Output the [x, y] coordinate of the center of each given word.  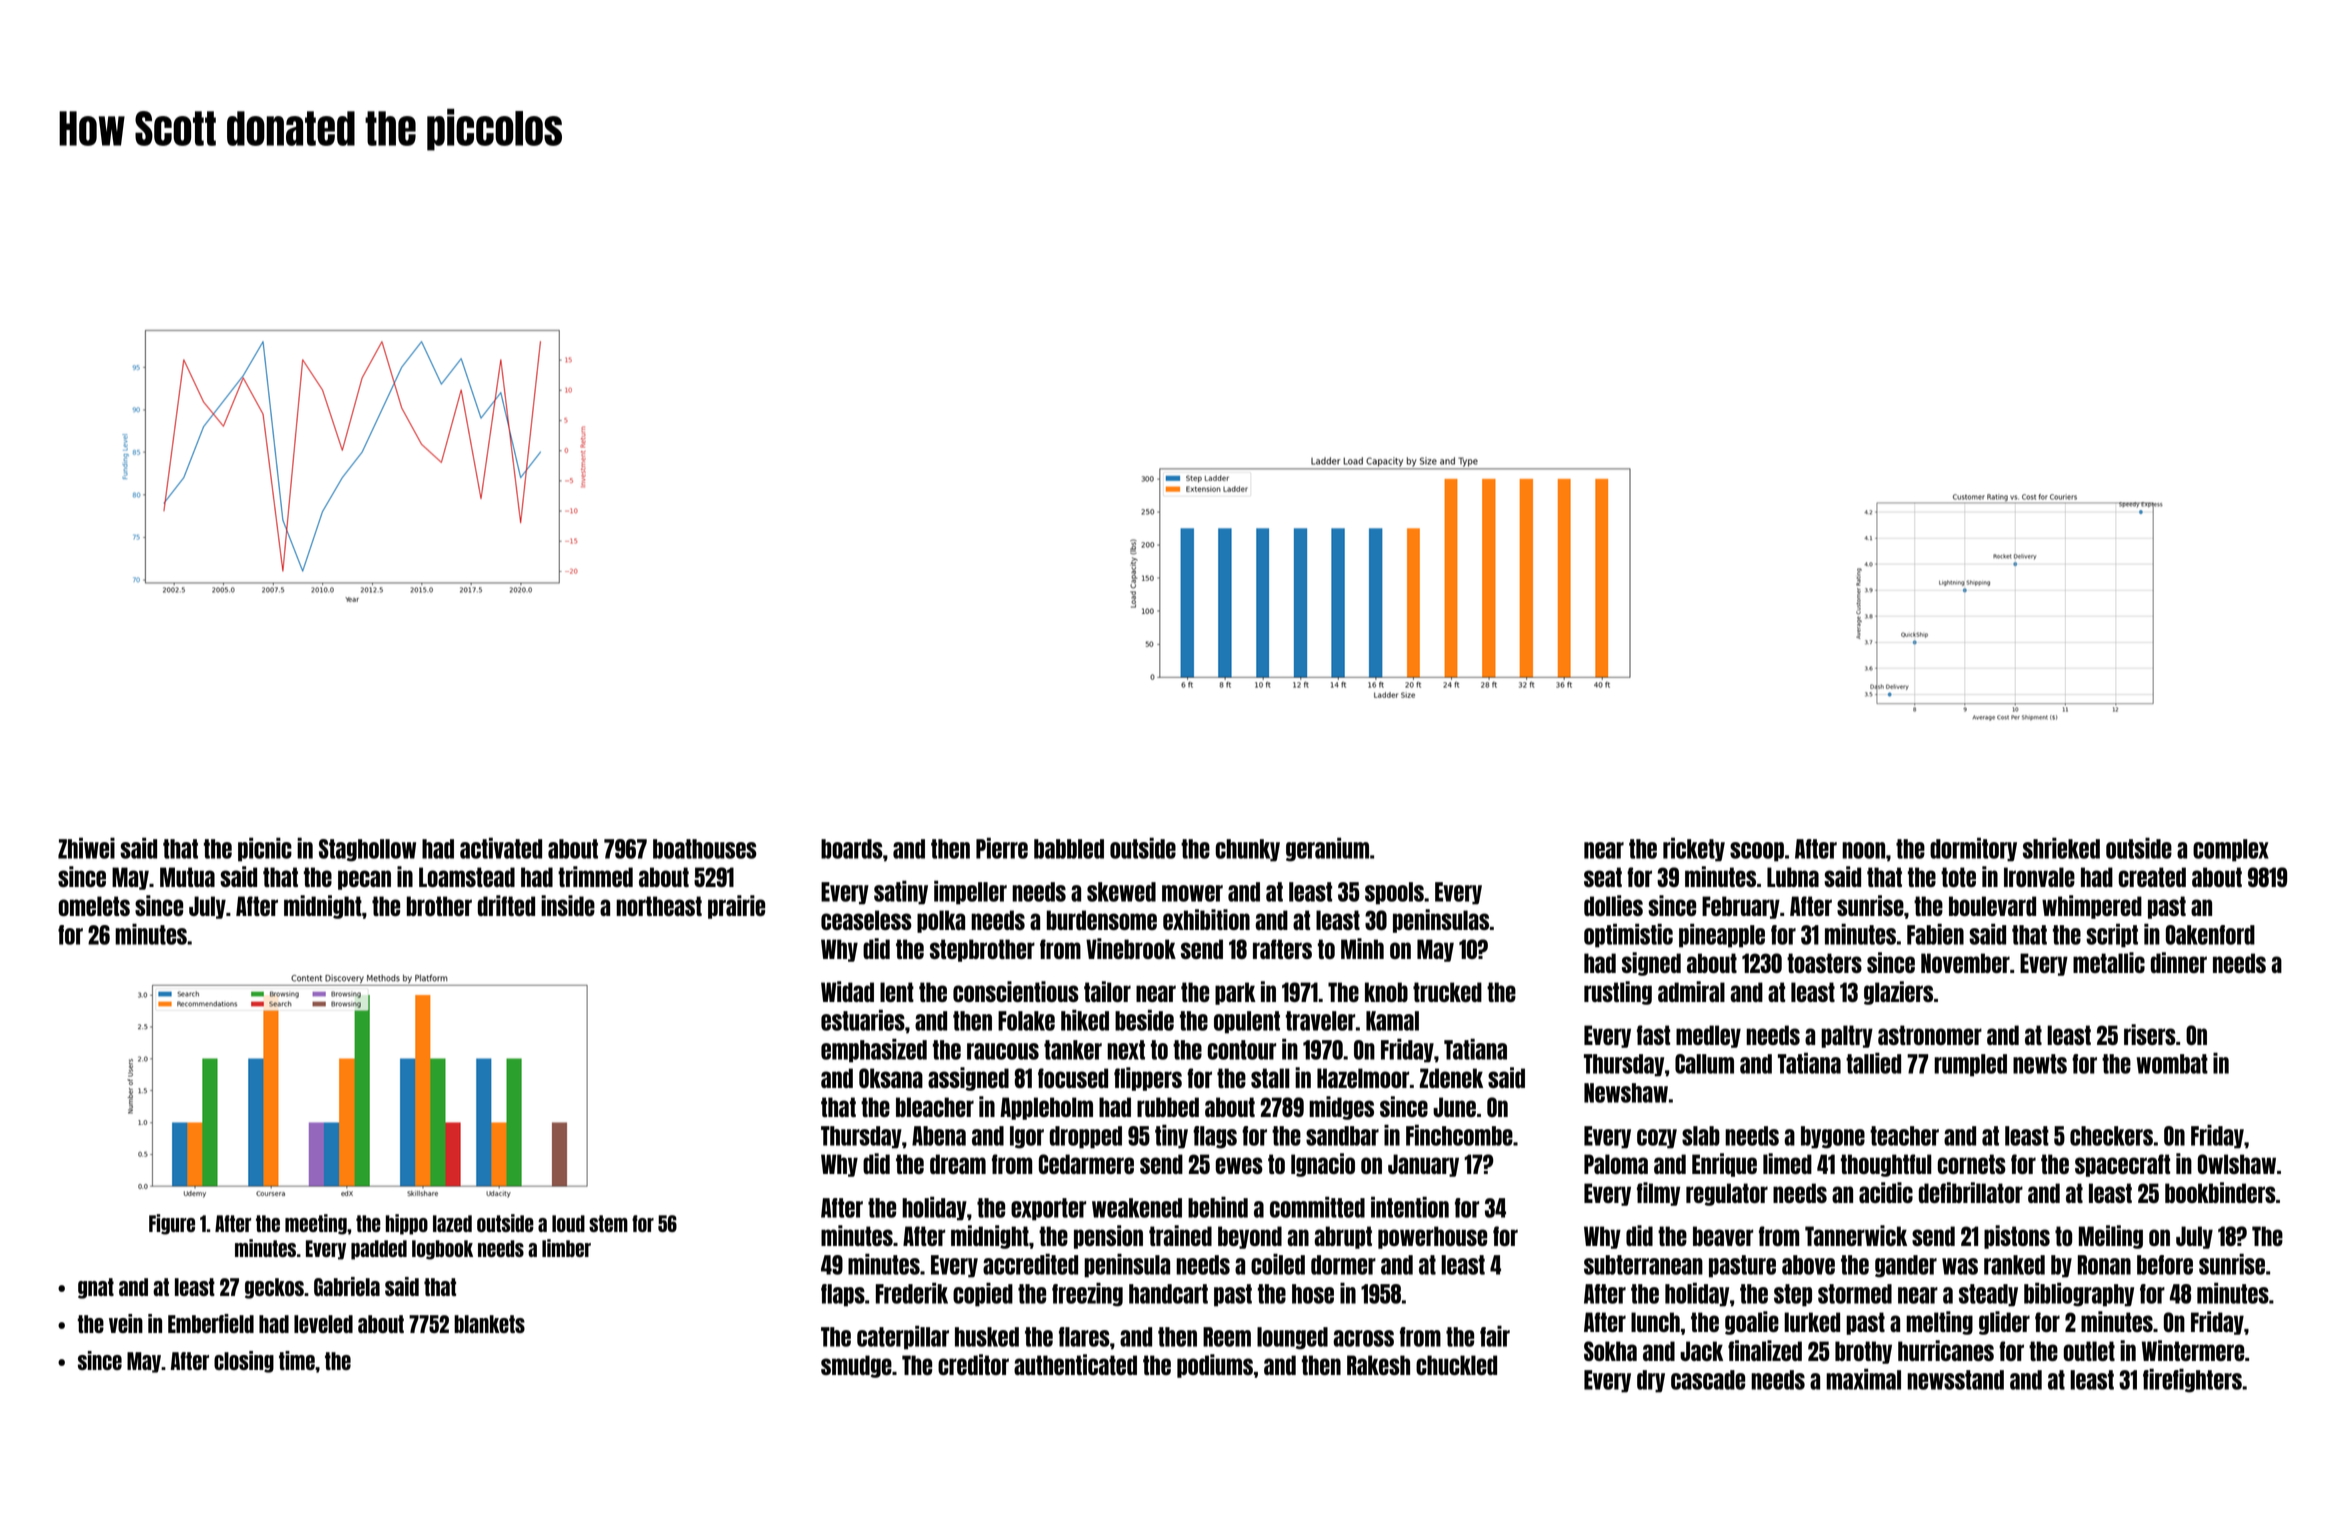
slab [1701, 1136]
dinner [2179, 962]
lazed [452, 1223]
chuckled [1456, 1365]
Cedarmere [1086, 1164]
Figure [172, 1224]
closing [244, 1362]
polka [941, 921]
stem [608, 1223]
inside [568, 905]
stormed [1855, 1294]
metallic [2109, 962]
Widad [847, 991]
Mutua [187, 877]
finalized [1765, 1350]
